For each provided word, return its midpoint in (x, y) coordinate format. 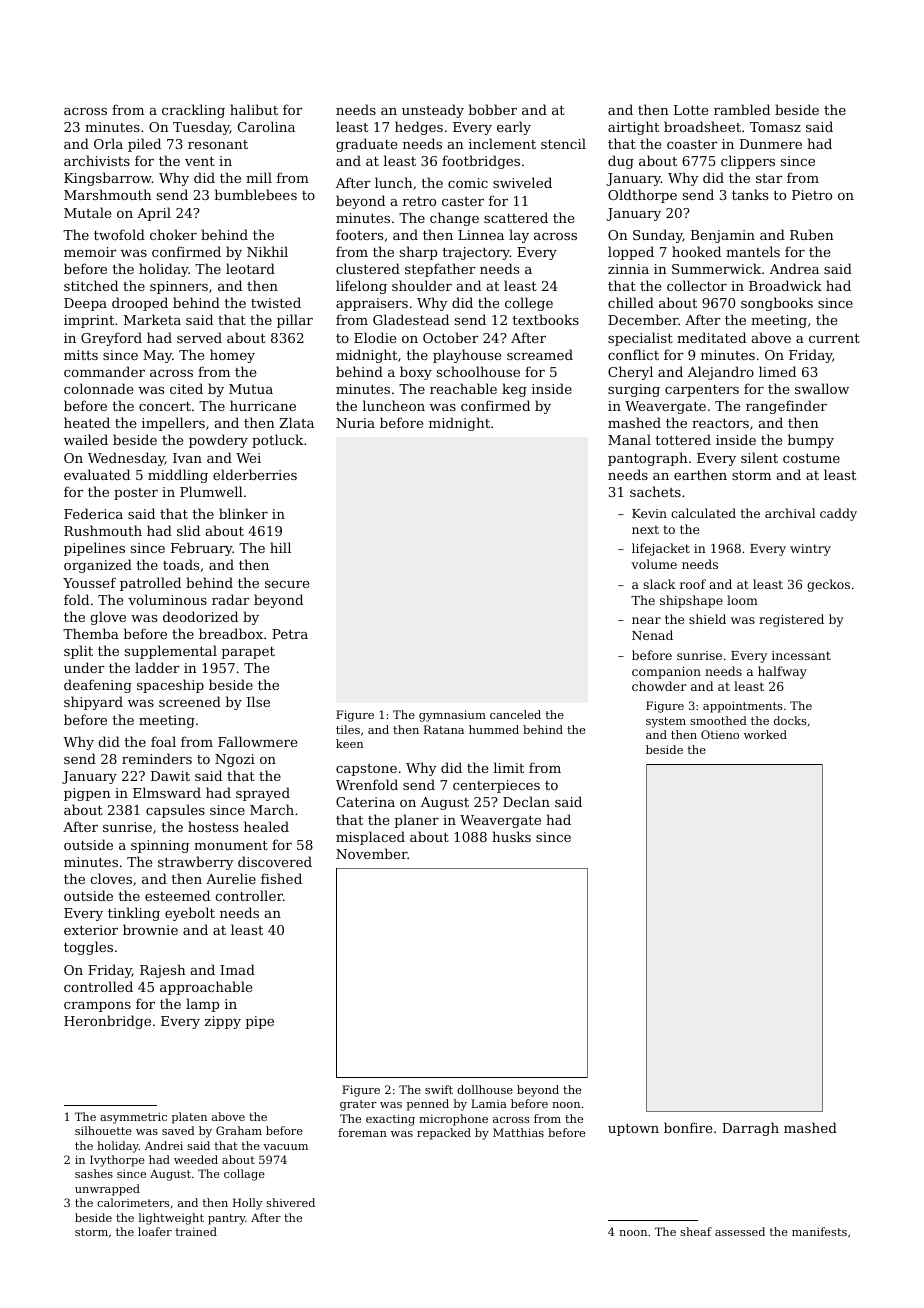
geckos (828, 585)
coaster (692, 144)
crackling (193, 111)
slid (188, 530)
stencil (563, 143)
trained (196, 1231)
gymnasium (452, 716)
